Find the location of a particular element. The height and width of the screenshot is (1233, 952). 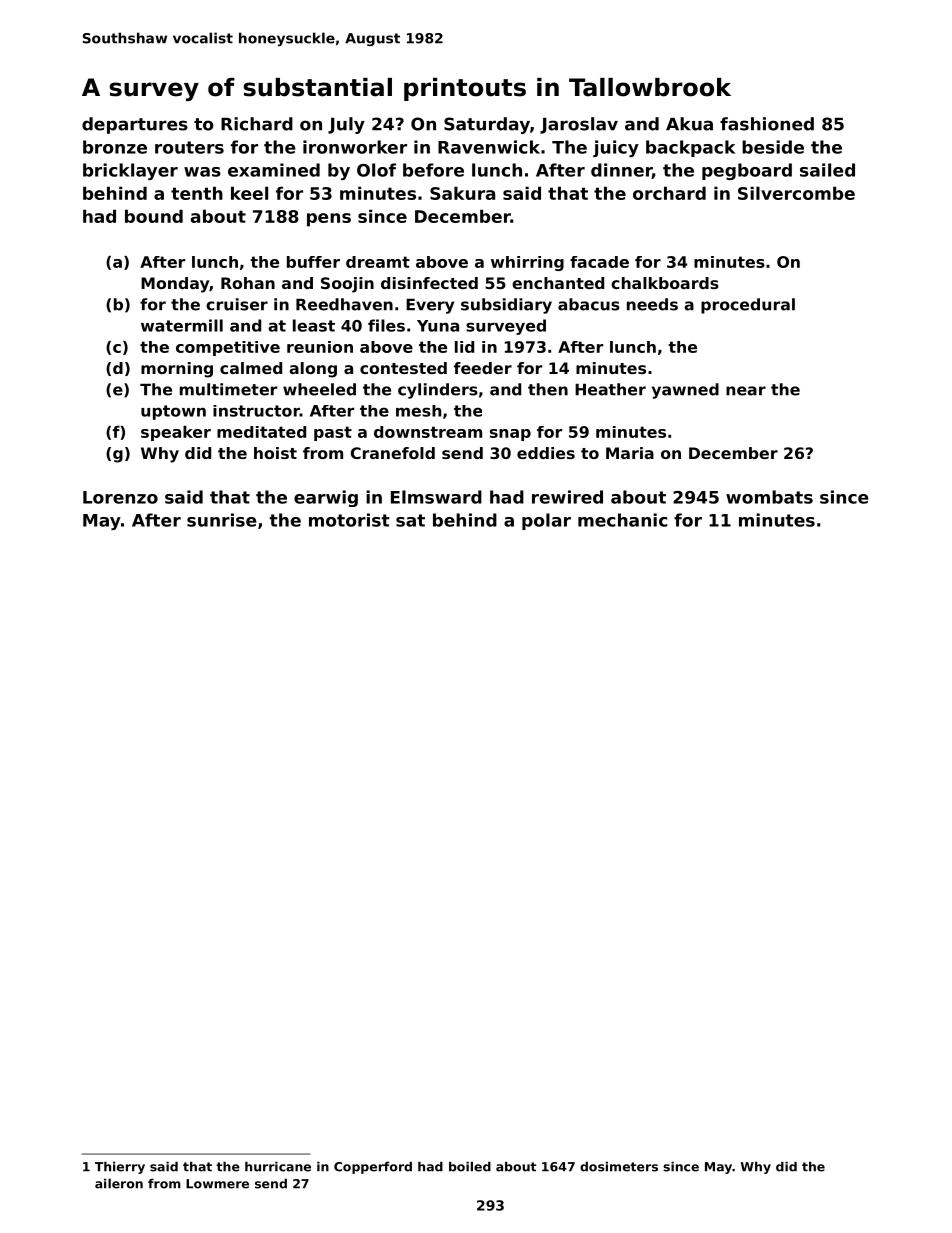

boiled is located at coordinates (470, 1166).
